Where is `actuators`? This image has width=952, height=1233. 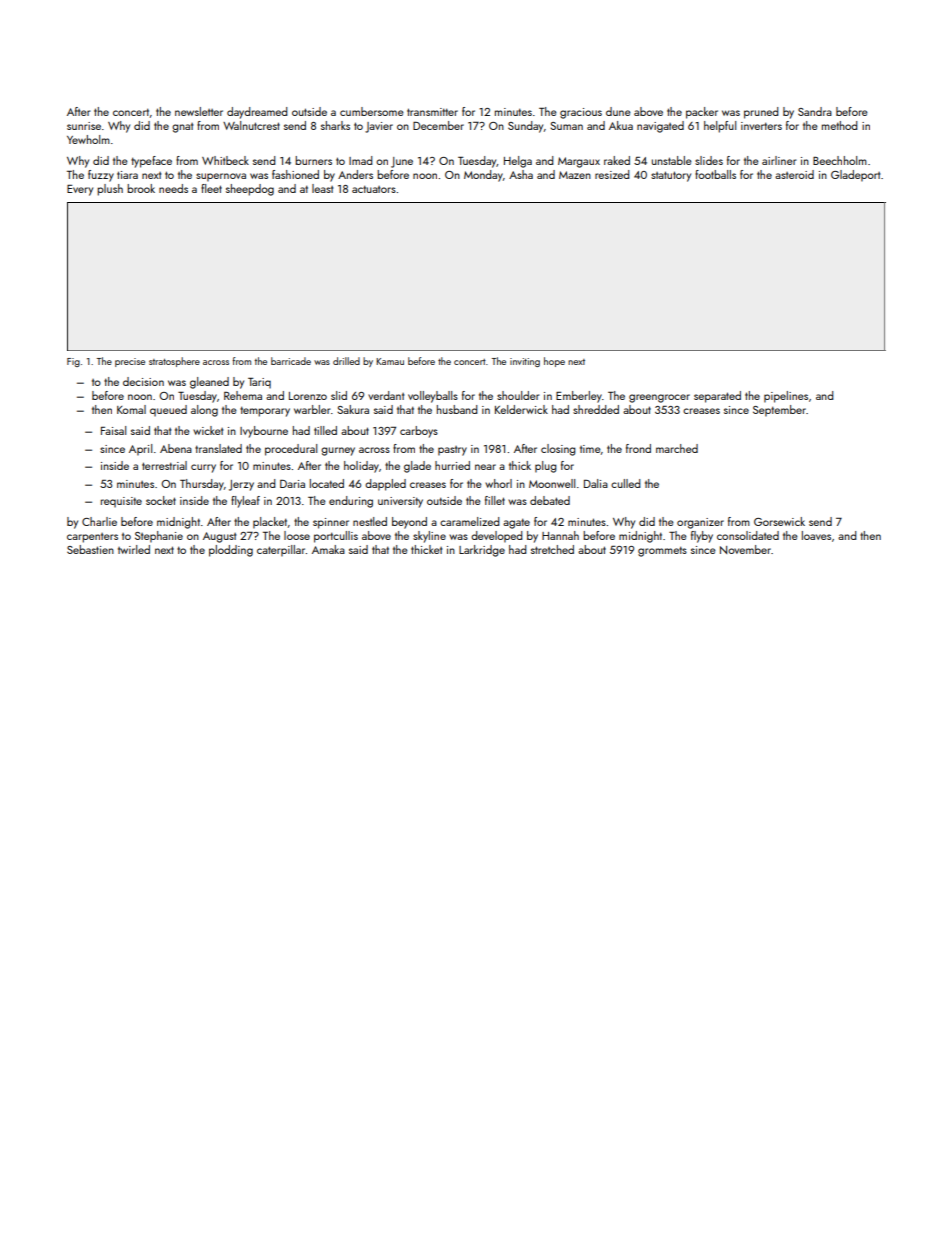
actuators is located at coordinates (374, 189).
